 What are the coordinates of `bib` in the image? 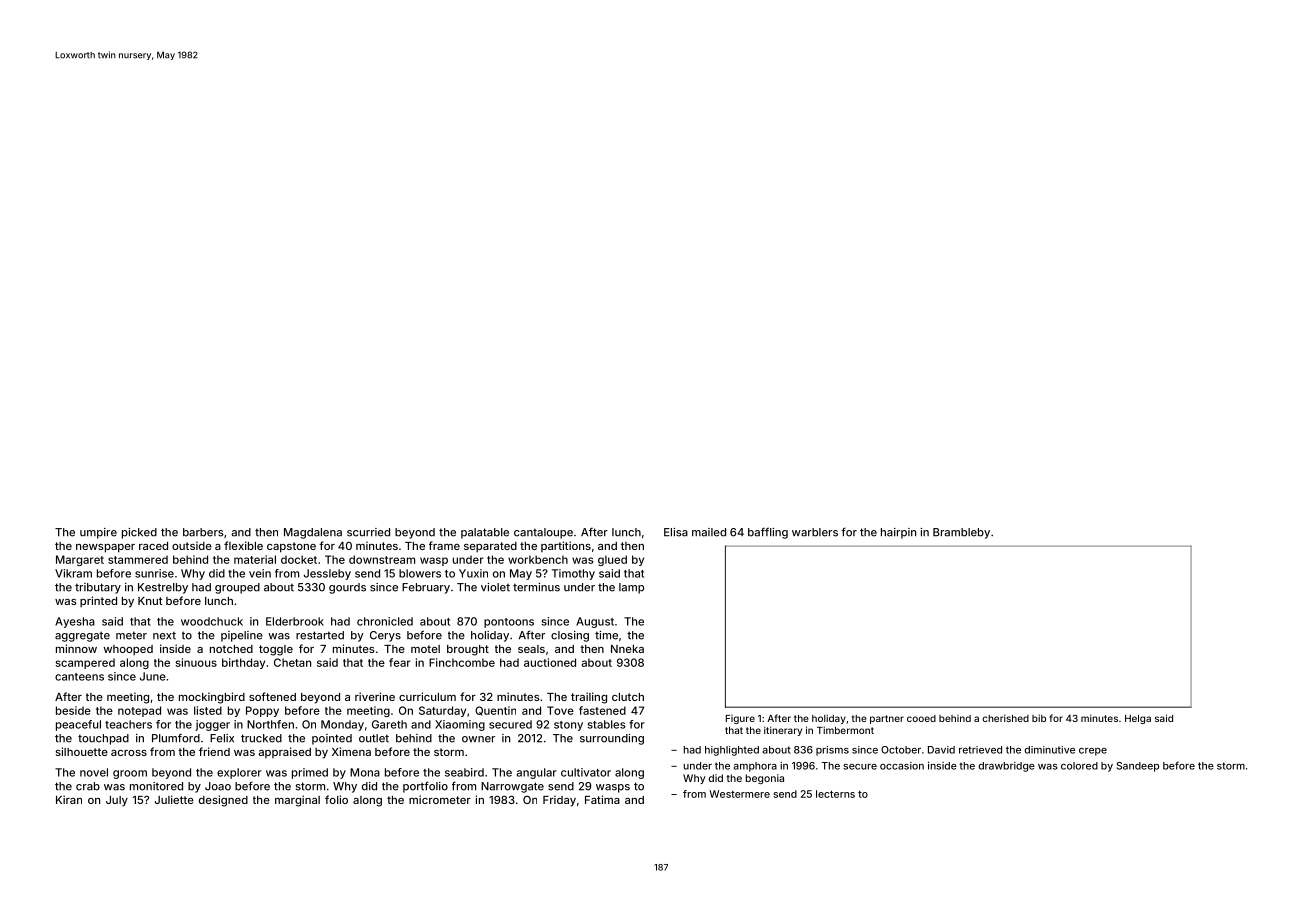 It's located at (1039, 718).
